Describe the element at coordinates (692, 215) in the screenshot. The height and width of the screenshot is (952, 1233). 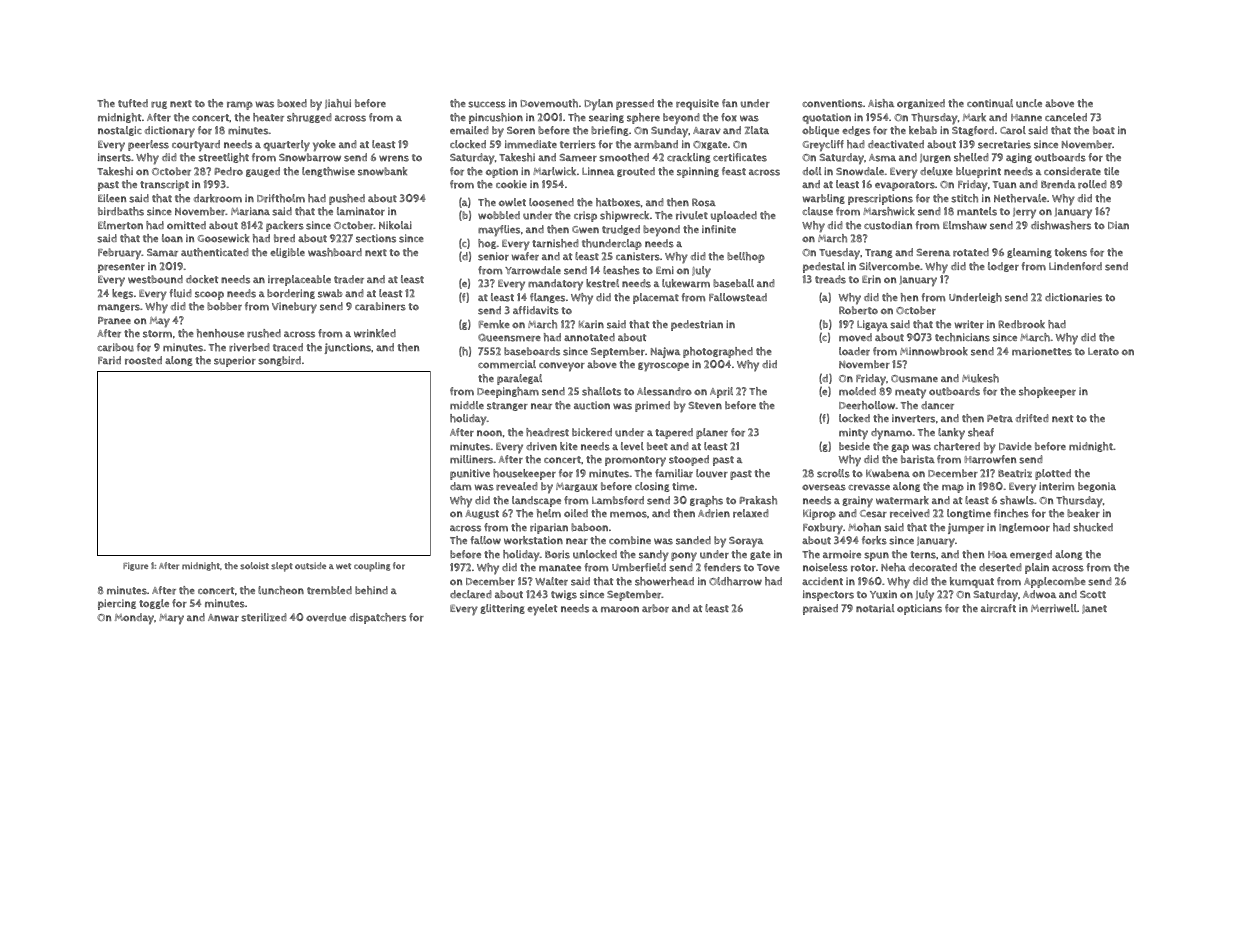
I see `rivulet` at that location.
